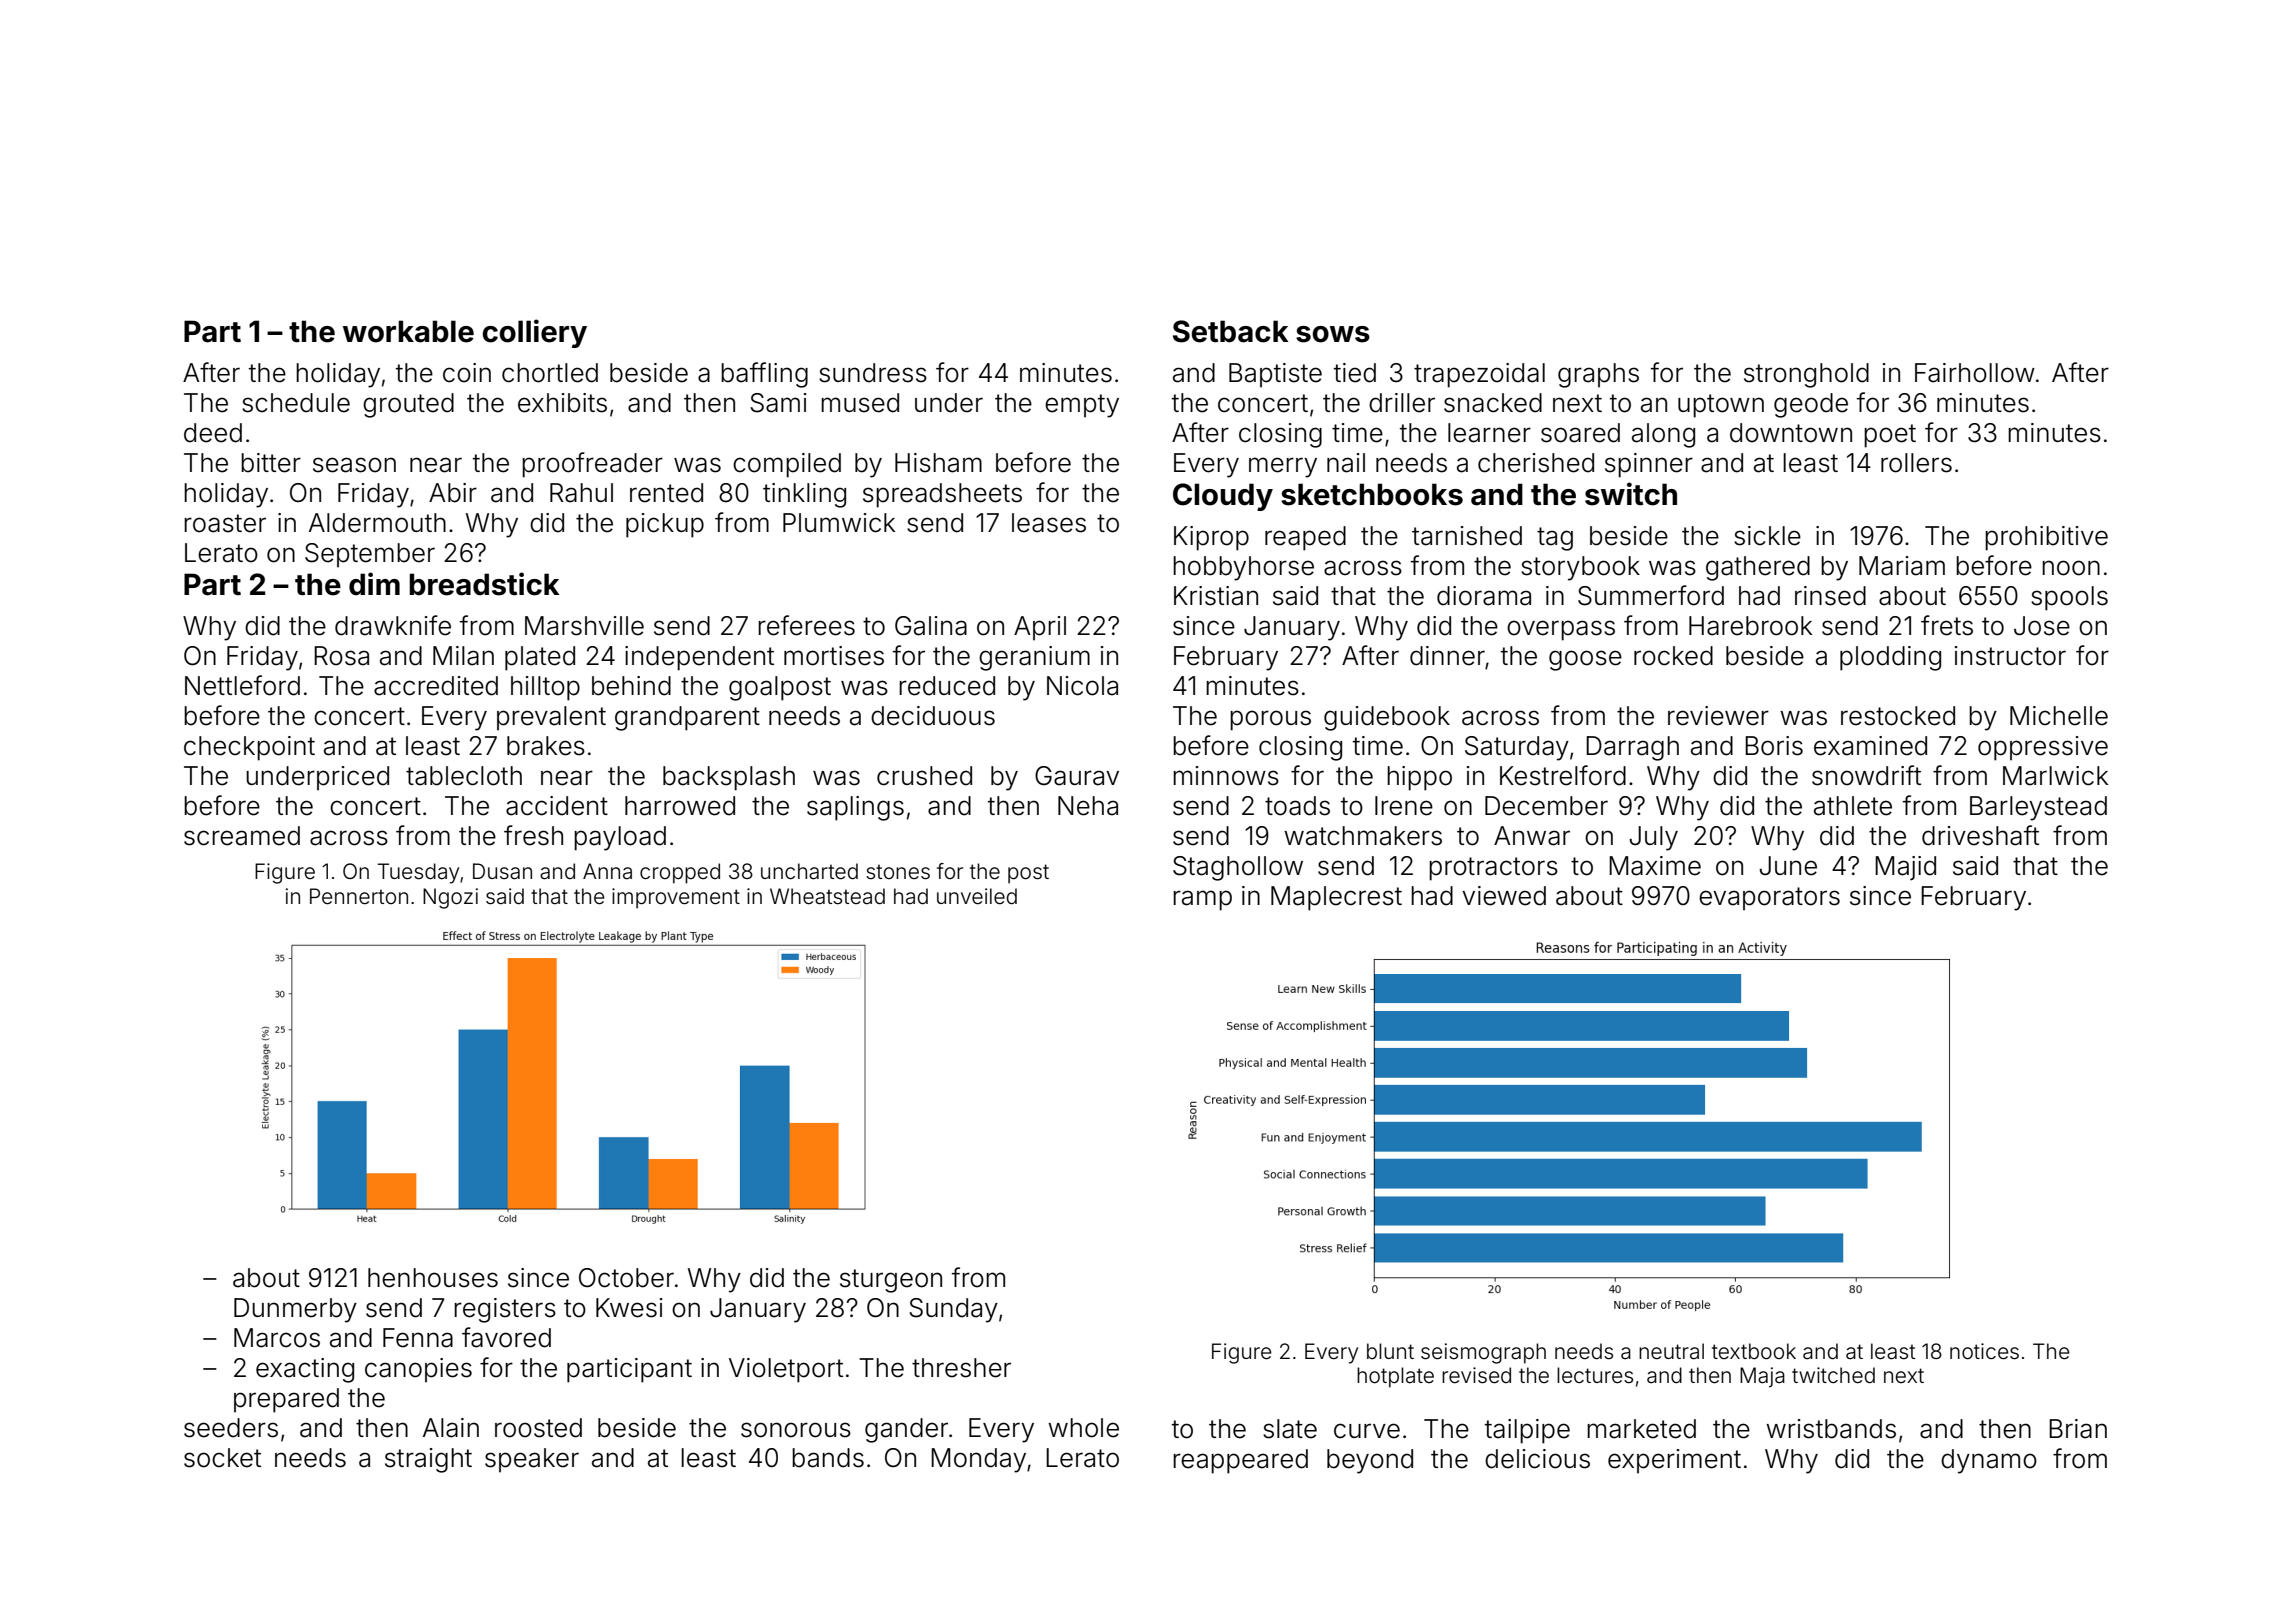  I want to click on sows, so click(1333, 334).
